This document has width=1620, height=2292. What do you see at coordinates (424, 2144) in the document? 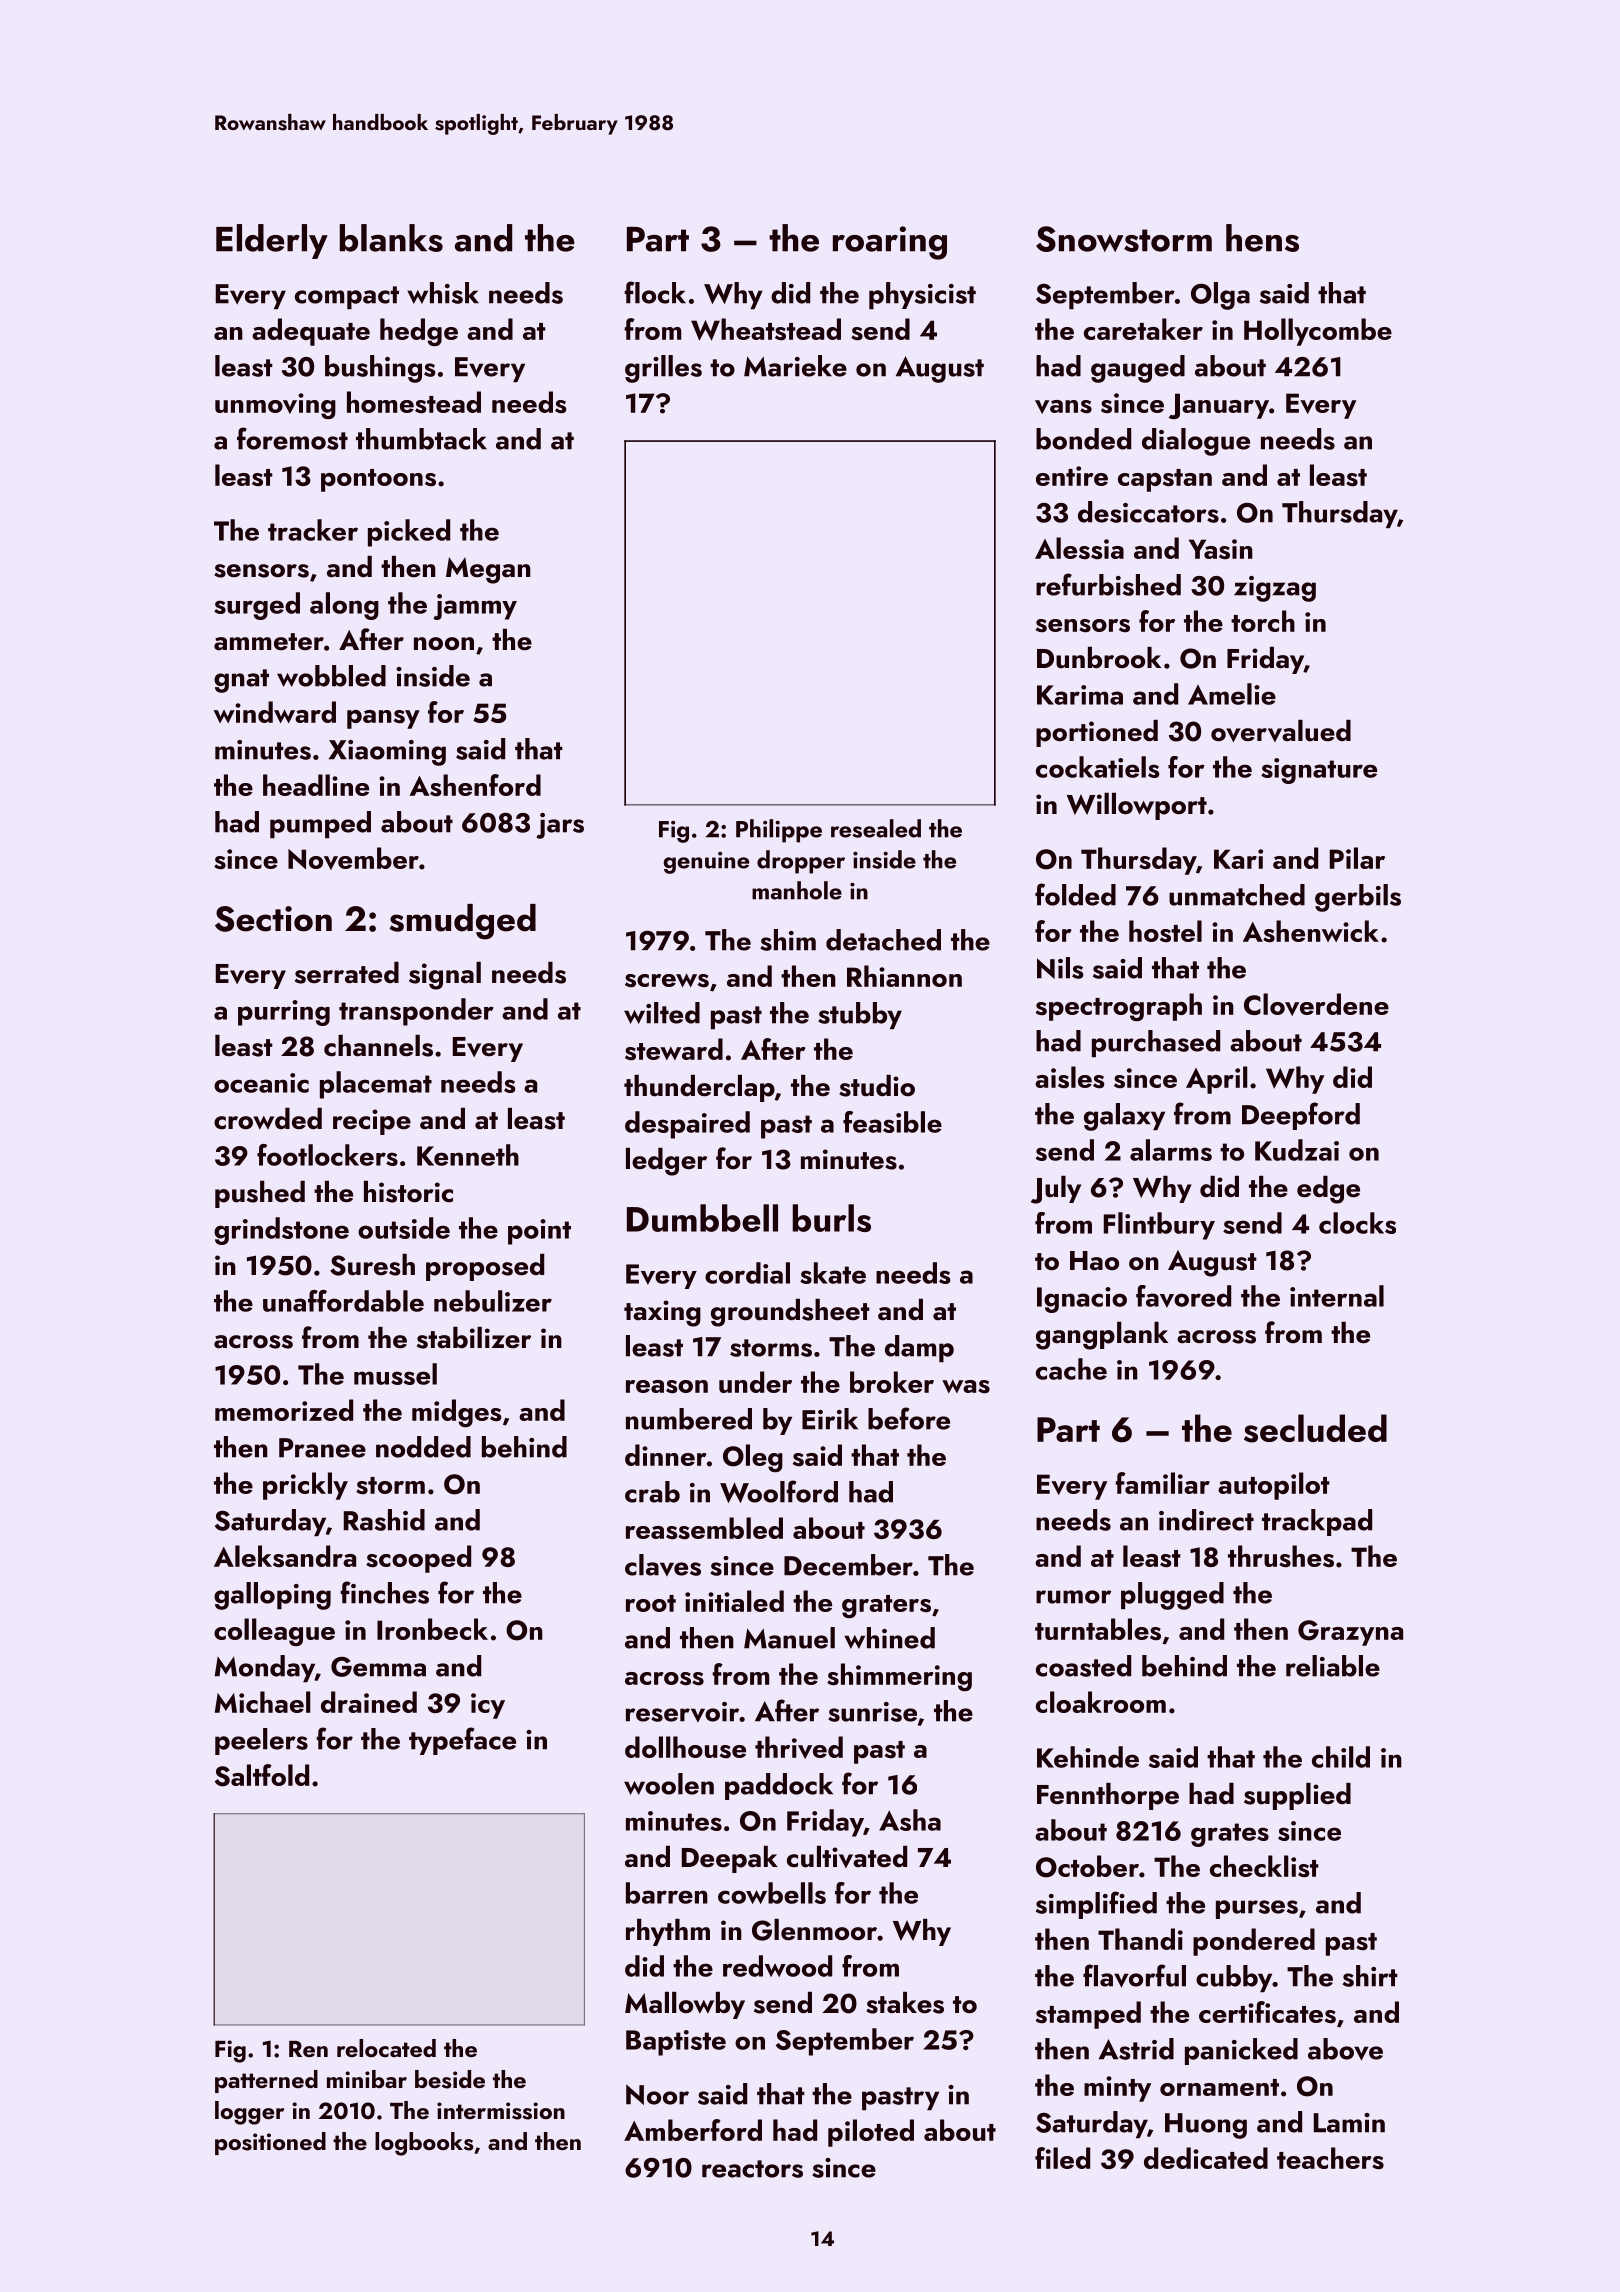
I see `logbooks` at bounding box center [424, 2144].
